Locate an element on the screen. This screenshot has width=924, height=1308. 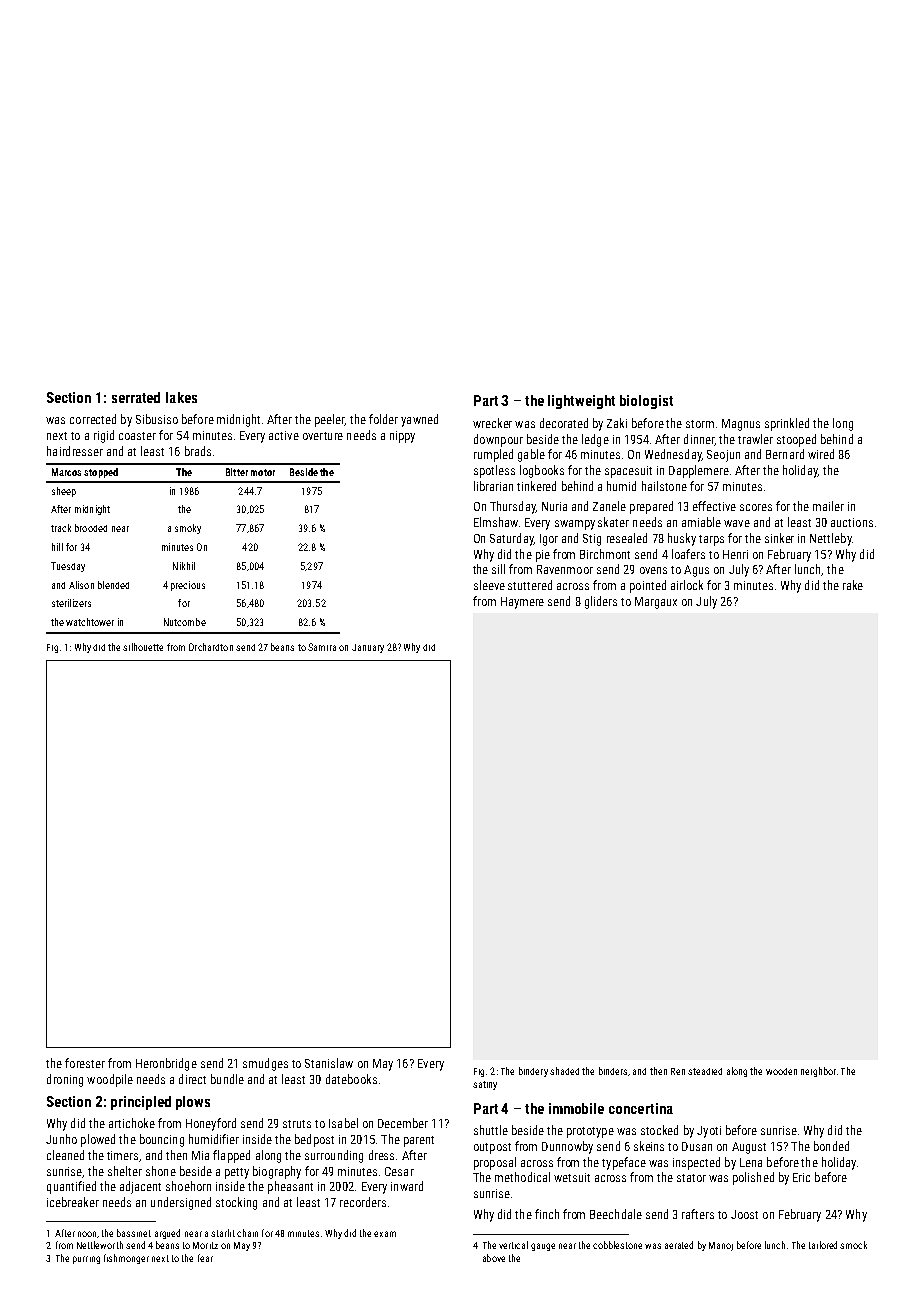
struts is located at coordinates (297, 1124).
